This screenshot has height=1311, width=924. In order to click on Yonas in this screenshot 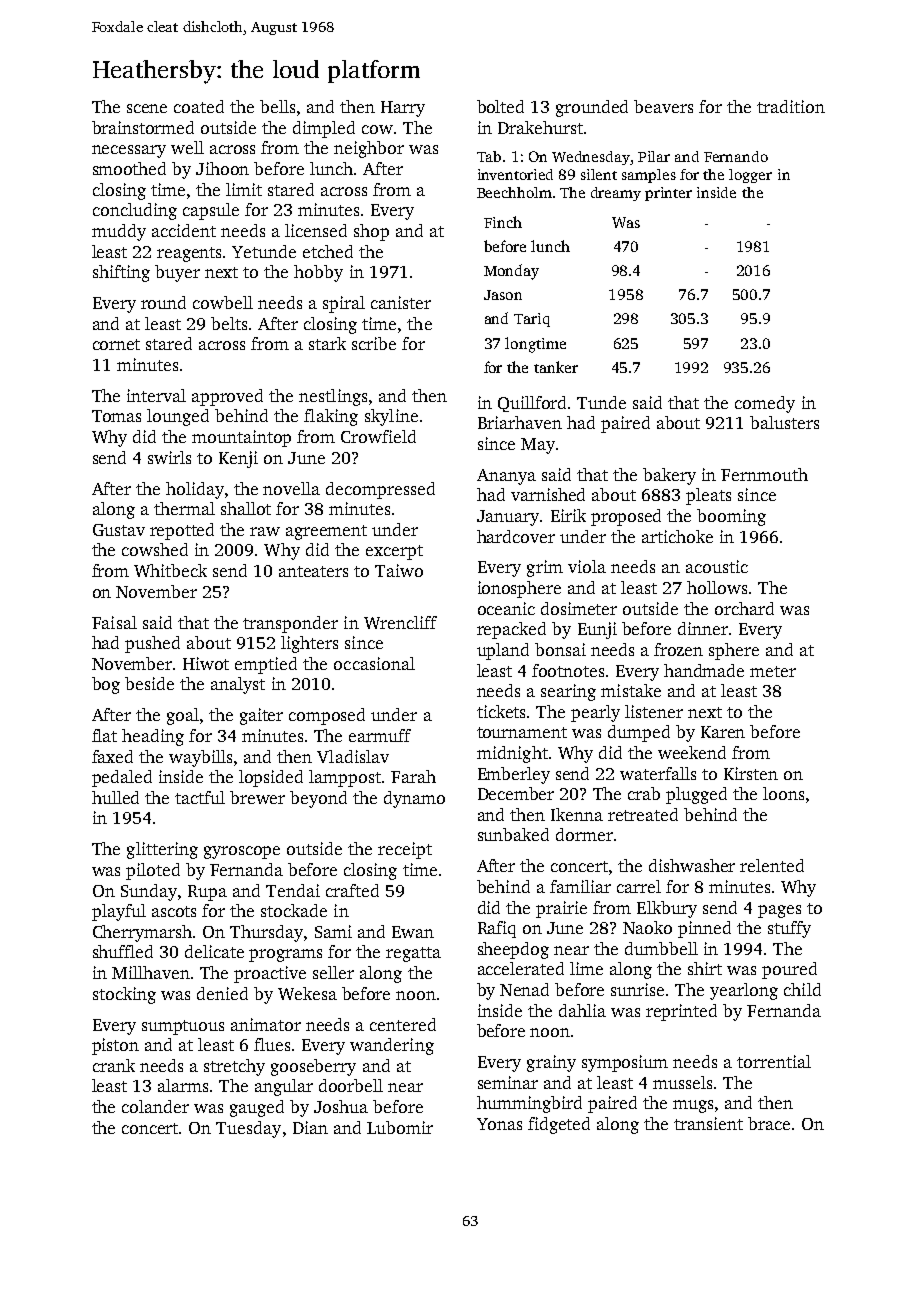, I will do `click(499, 1124)`.
